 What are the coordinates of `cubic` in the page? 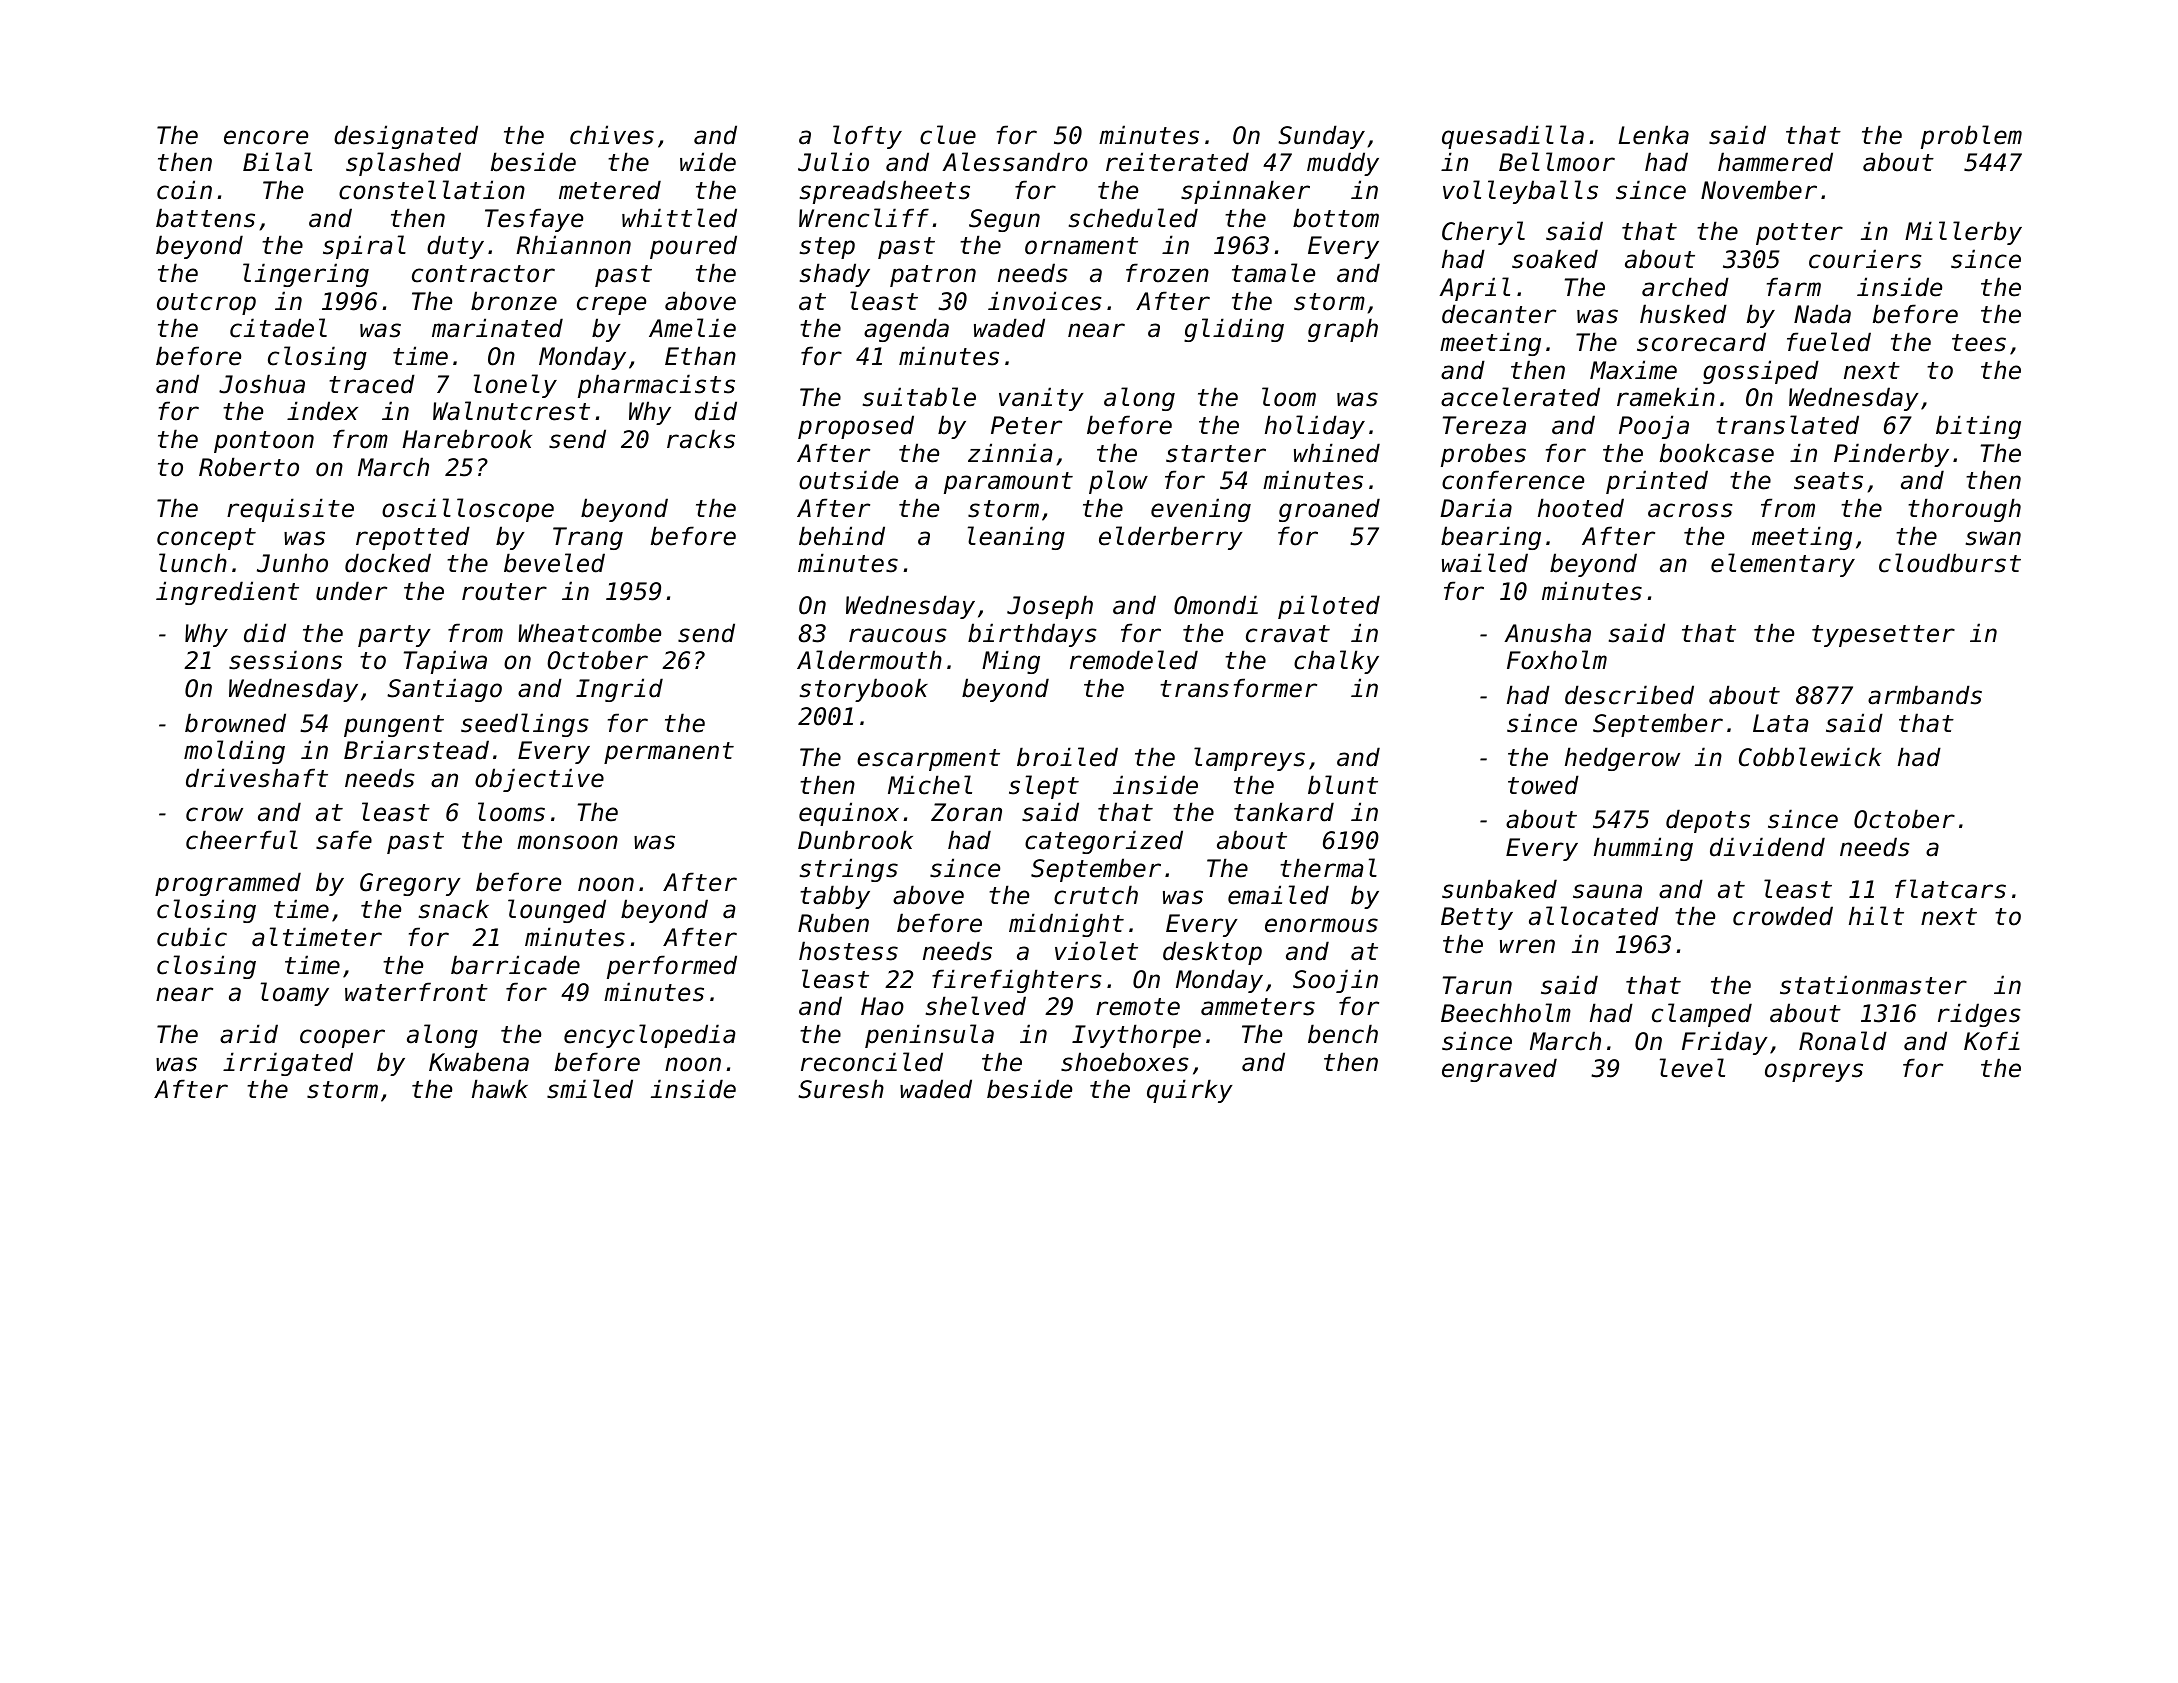 It's located at (192, 937).
